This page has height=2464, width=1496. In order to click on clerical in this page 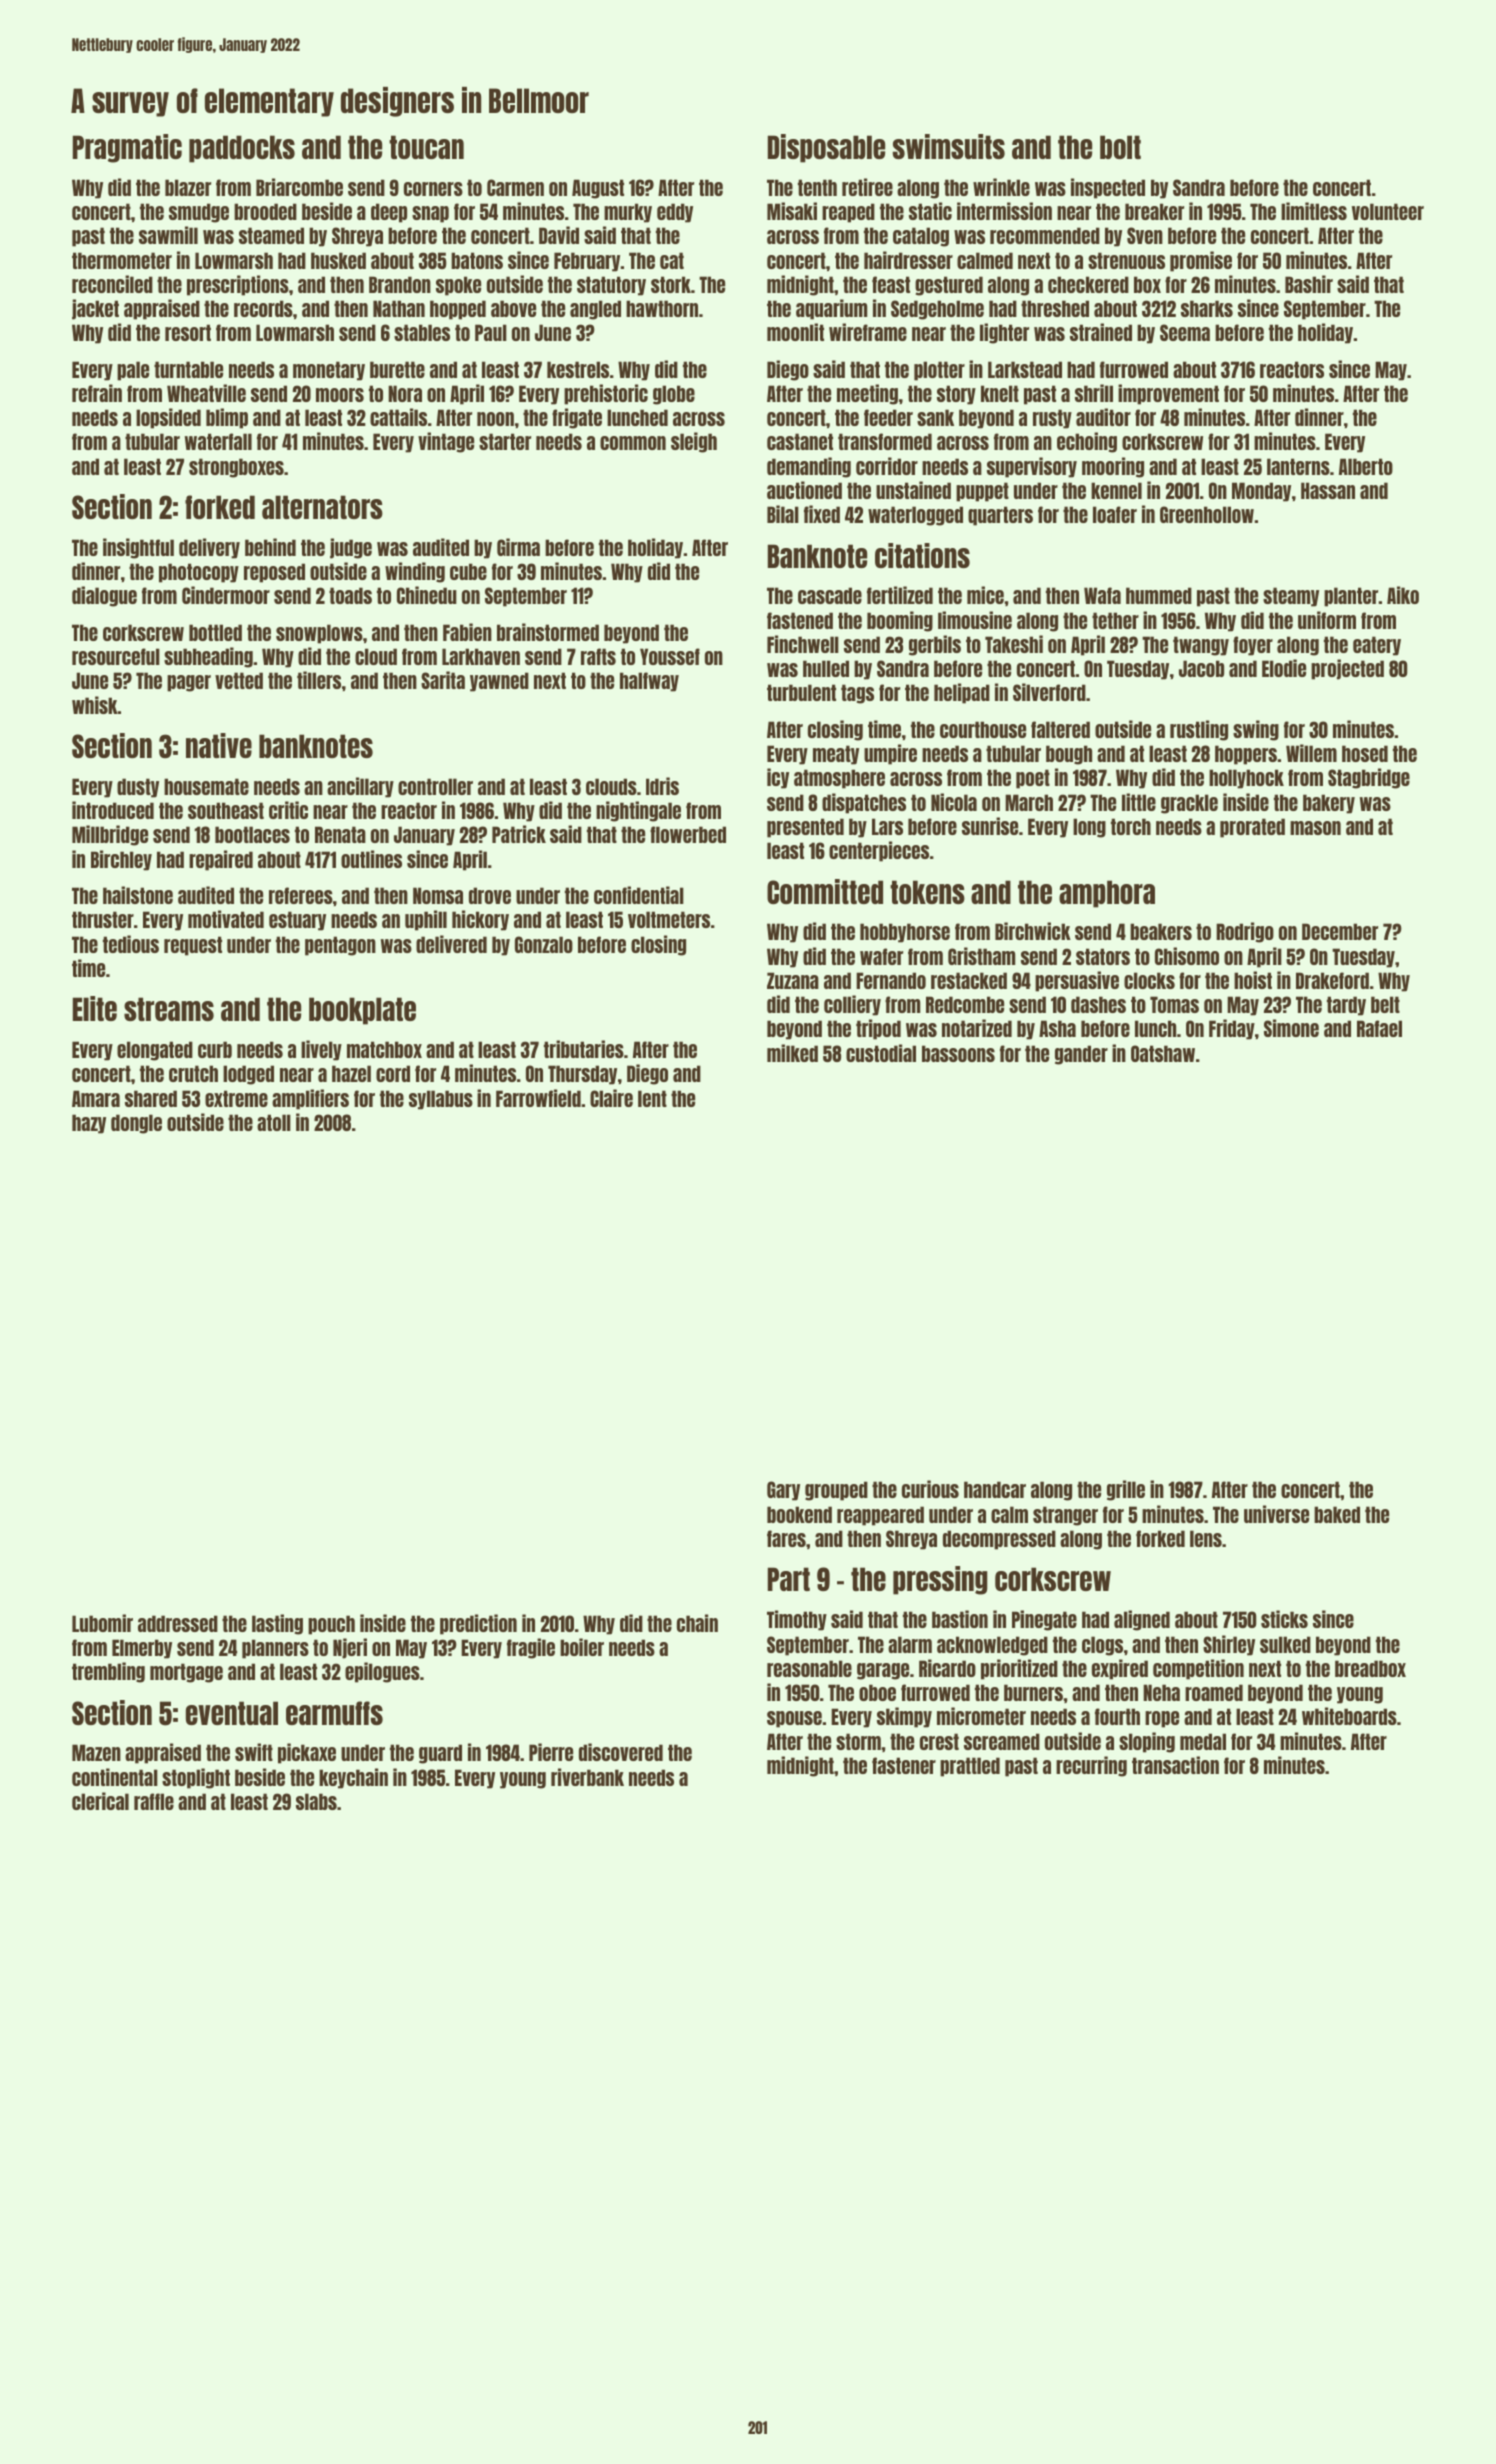, I will do `click(100, 1801)`.
